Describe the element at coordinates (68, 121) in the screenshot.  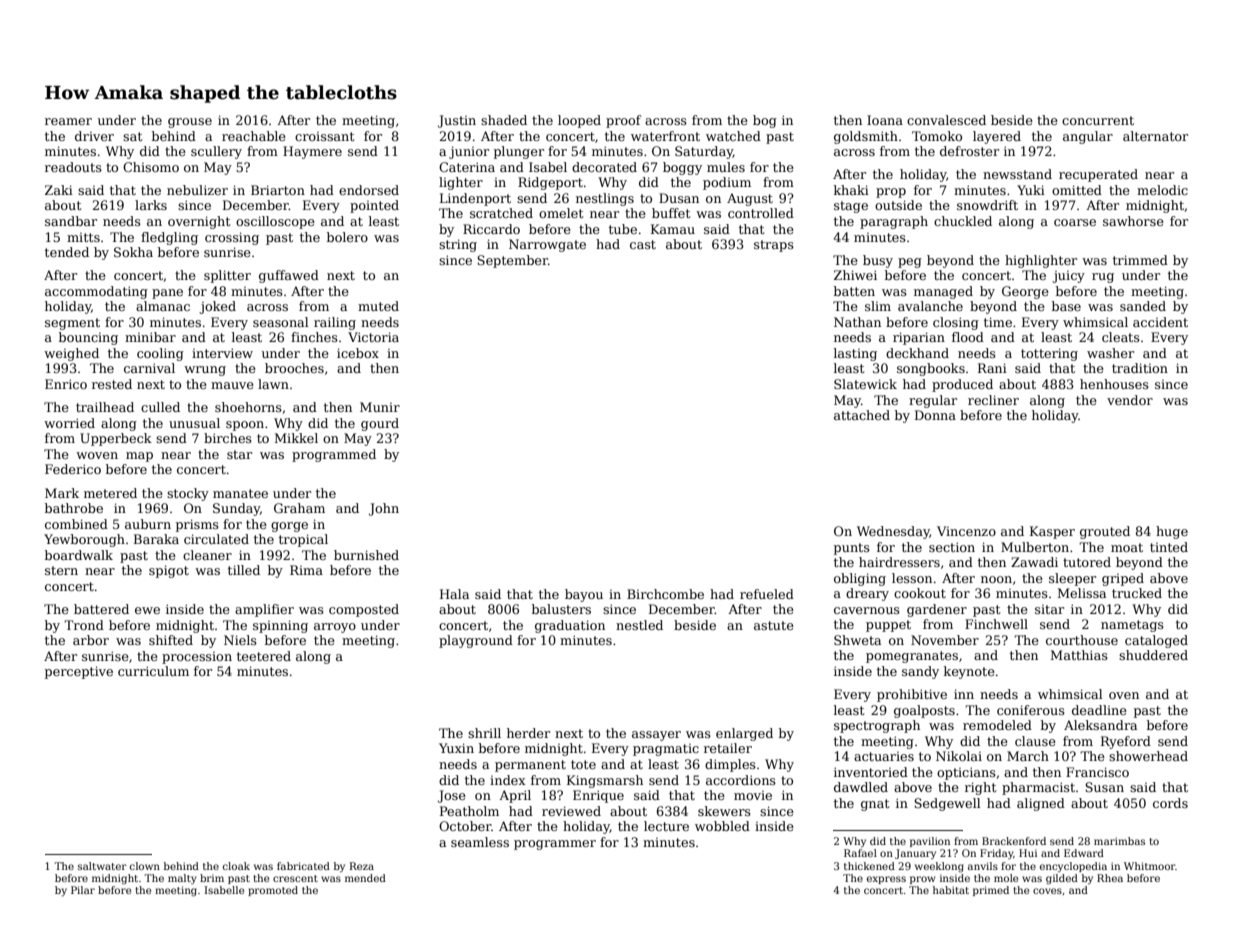
I see `reamer` at that location.
